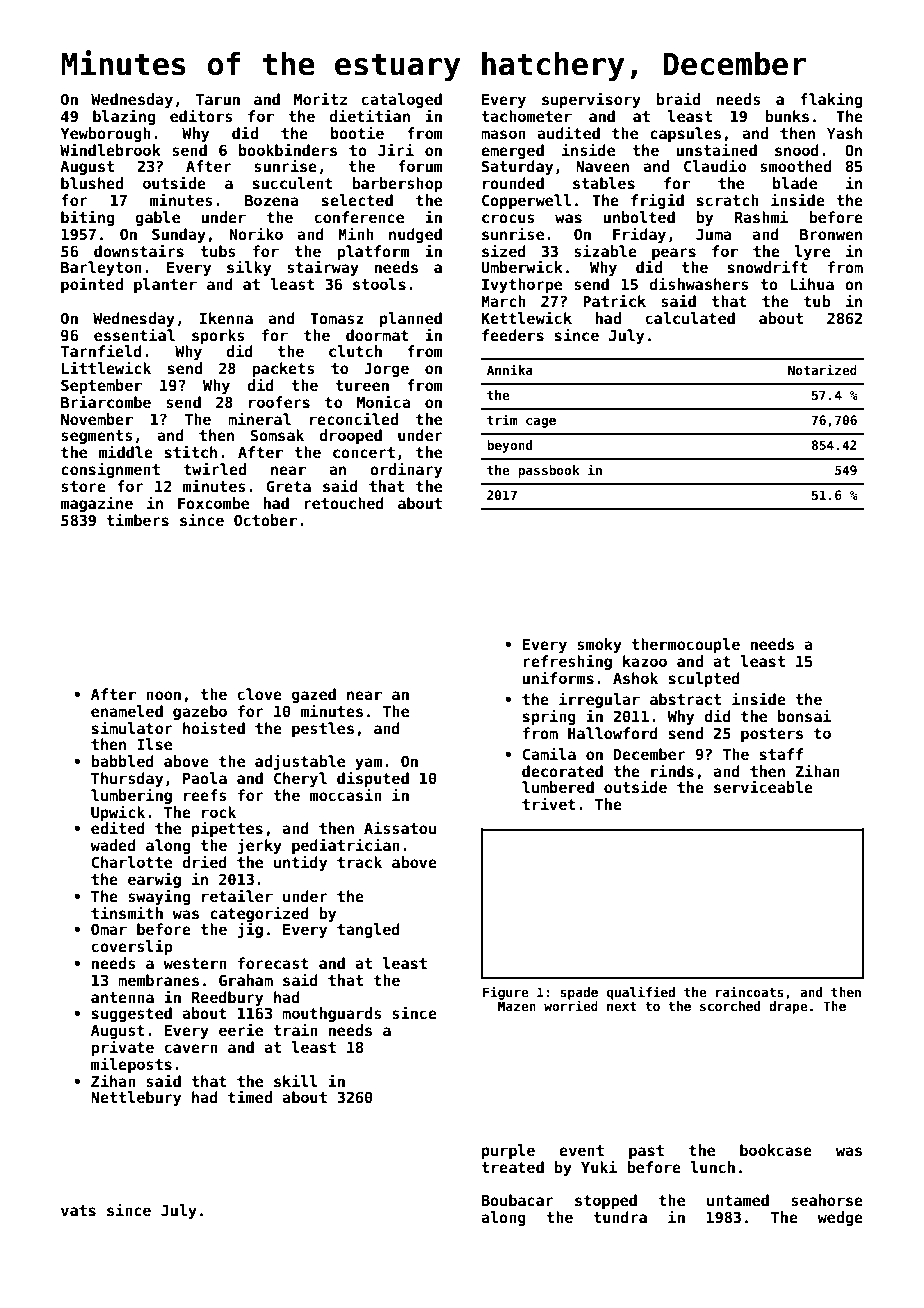 Image resolution: width=924 pixels, height=1308 pixels. I want to click on Bronwen, so click(831, 234).
